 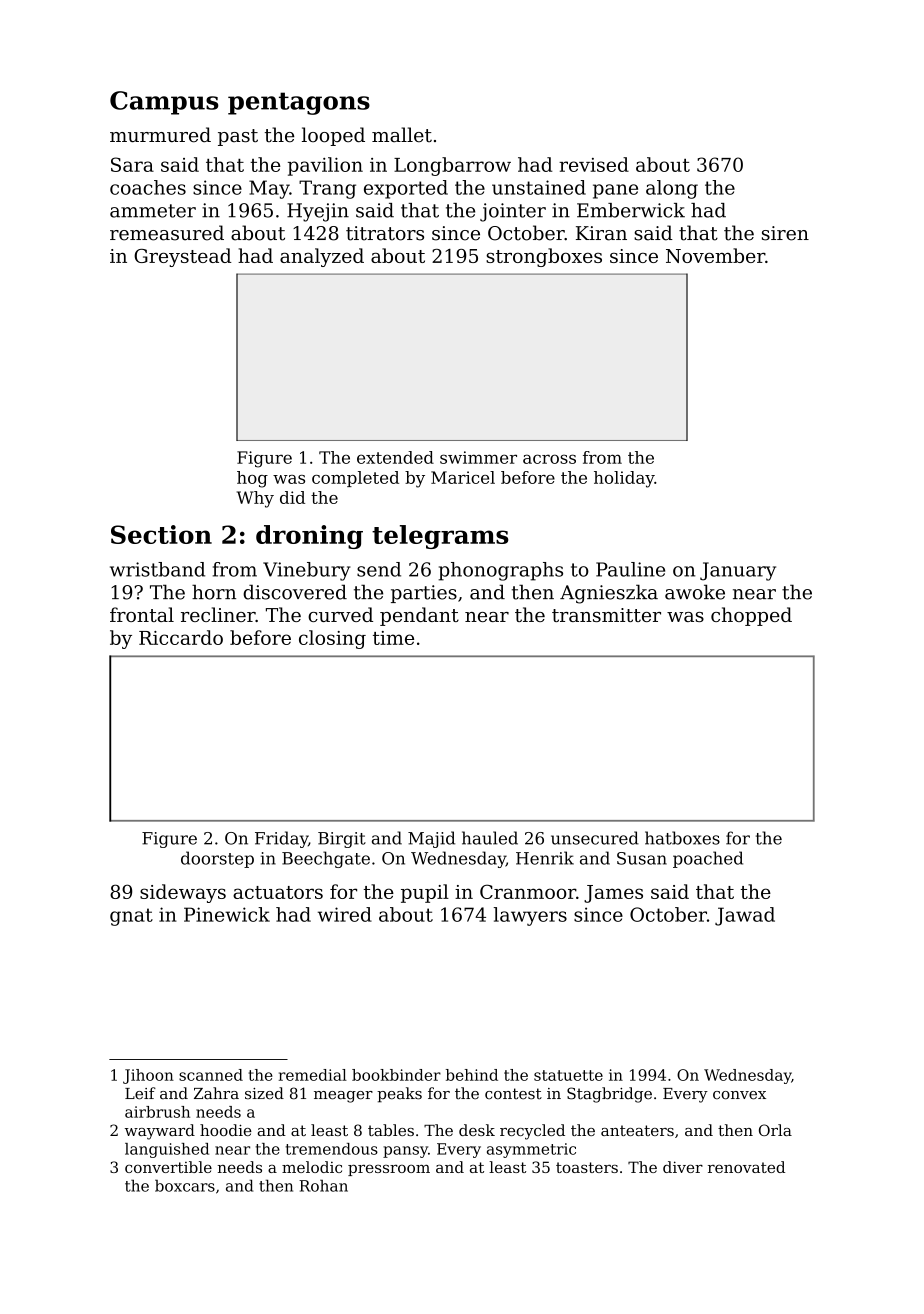 I want to click on mallet, so click(x=402, y=135).
